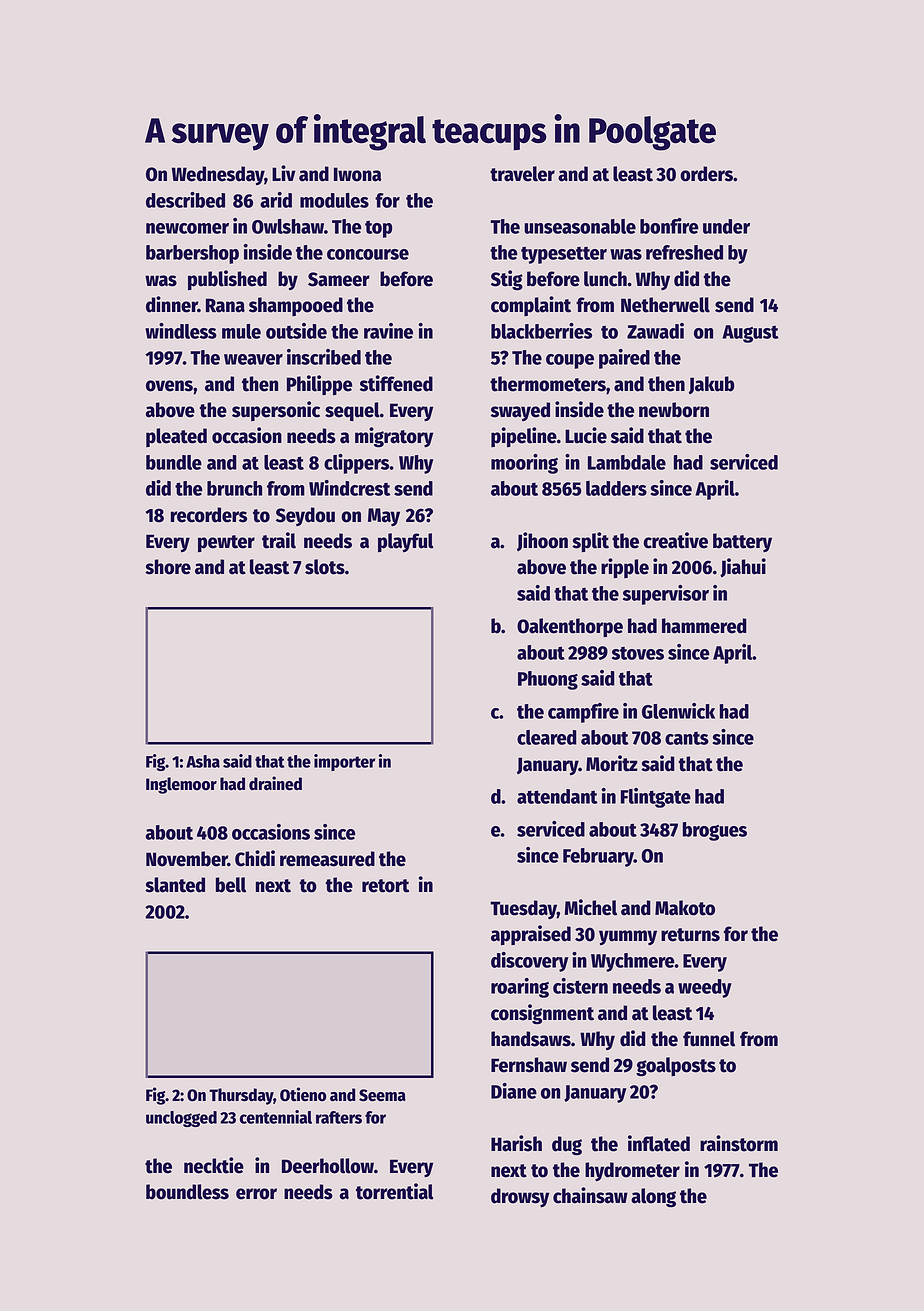 This screenshot has height=1311, width=924. Describe the element at coordinates (255, 858) in the screenshot. I see `Chidi` at that location.
